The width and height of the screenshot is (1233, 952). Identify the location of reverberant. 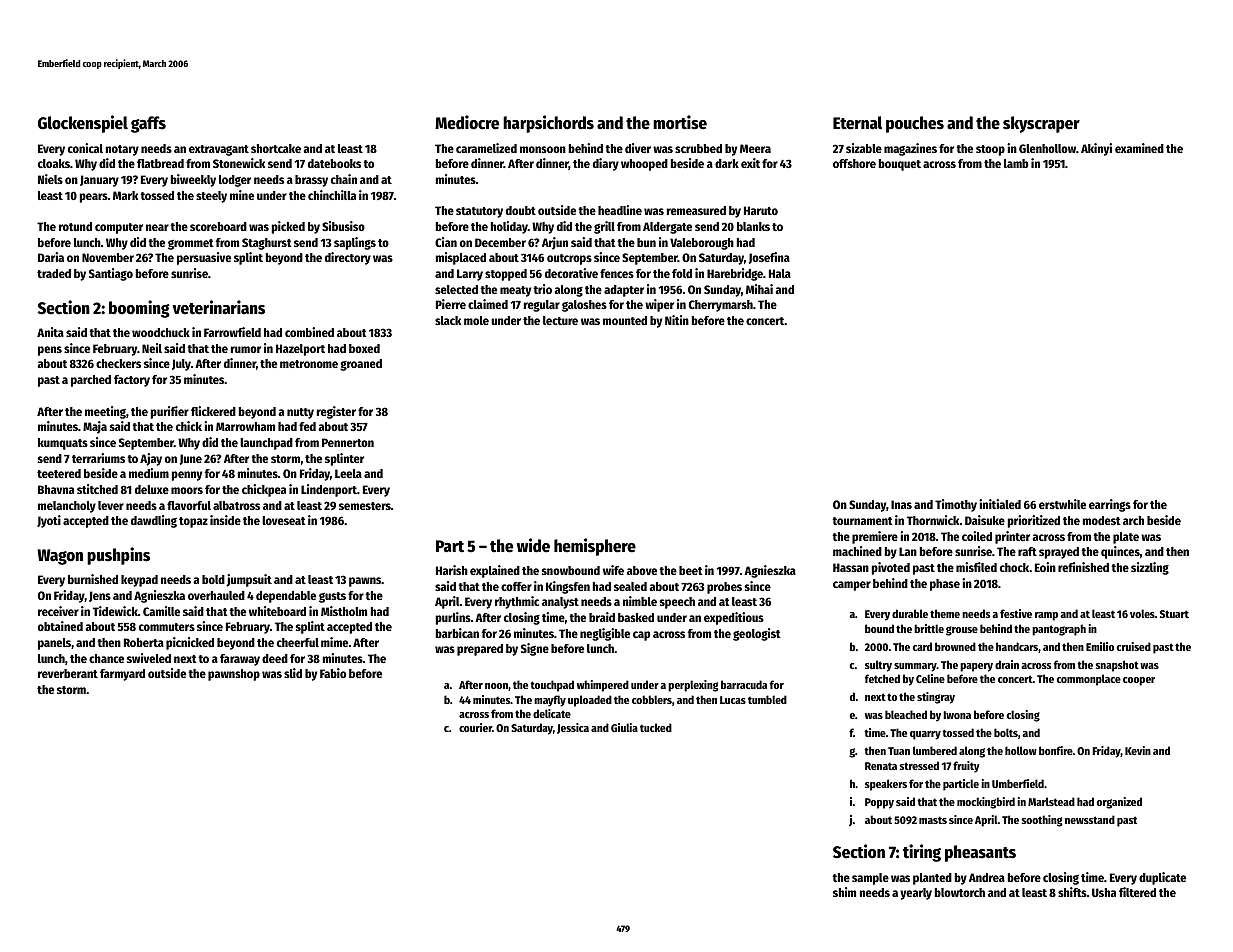
(68, 673).
